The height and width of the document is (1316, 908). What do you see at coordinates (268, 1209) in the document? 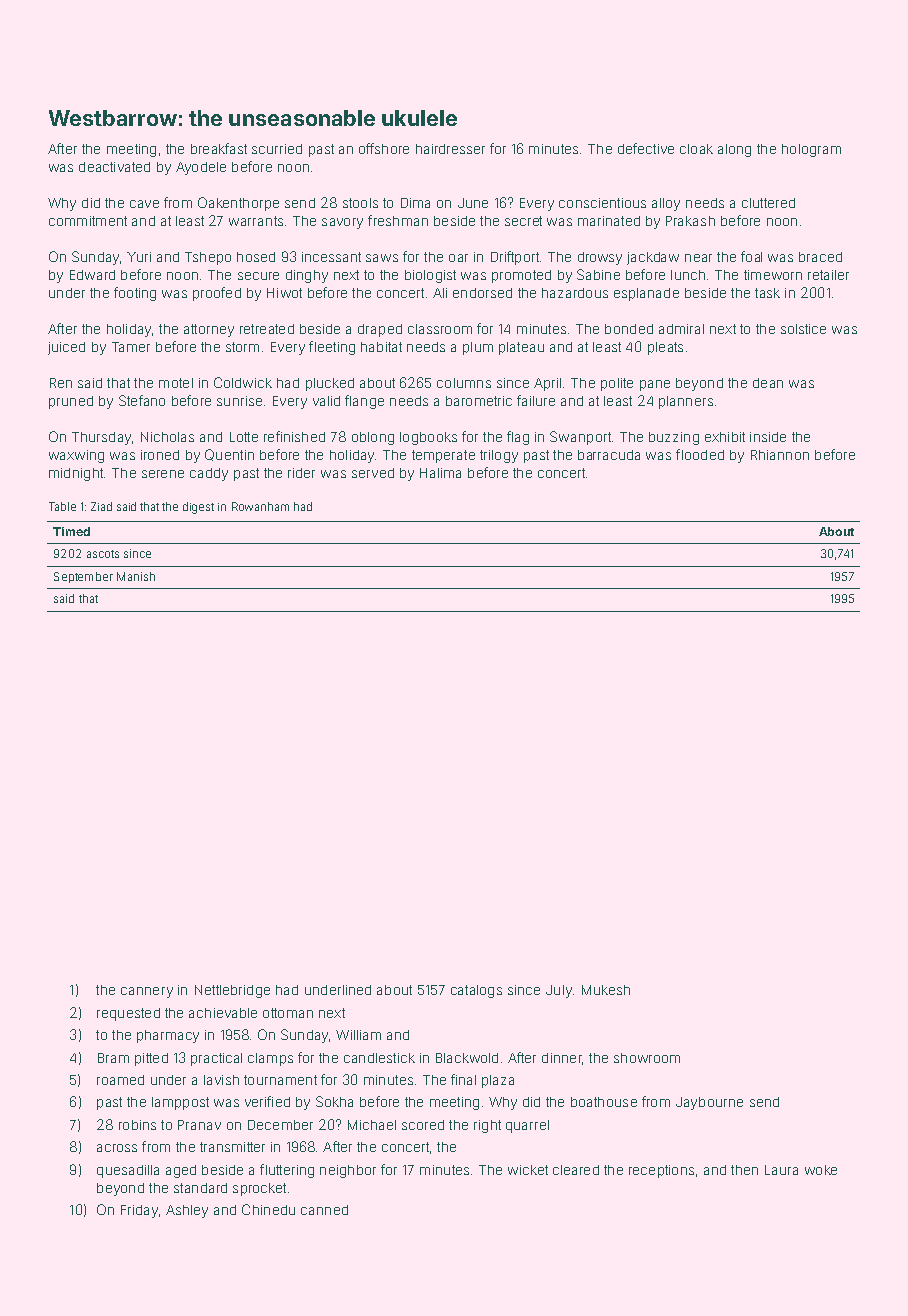
I see `Chinedu` at bounding box center [268, 1209].
